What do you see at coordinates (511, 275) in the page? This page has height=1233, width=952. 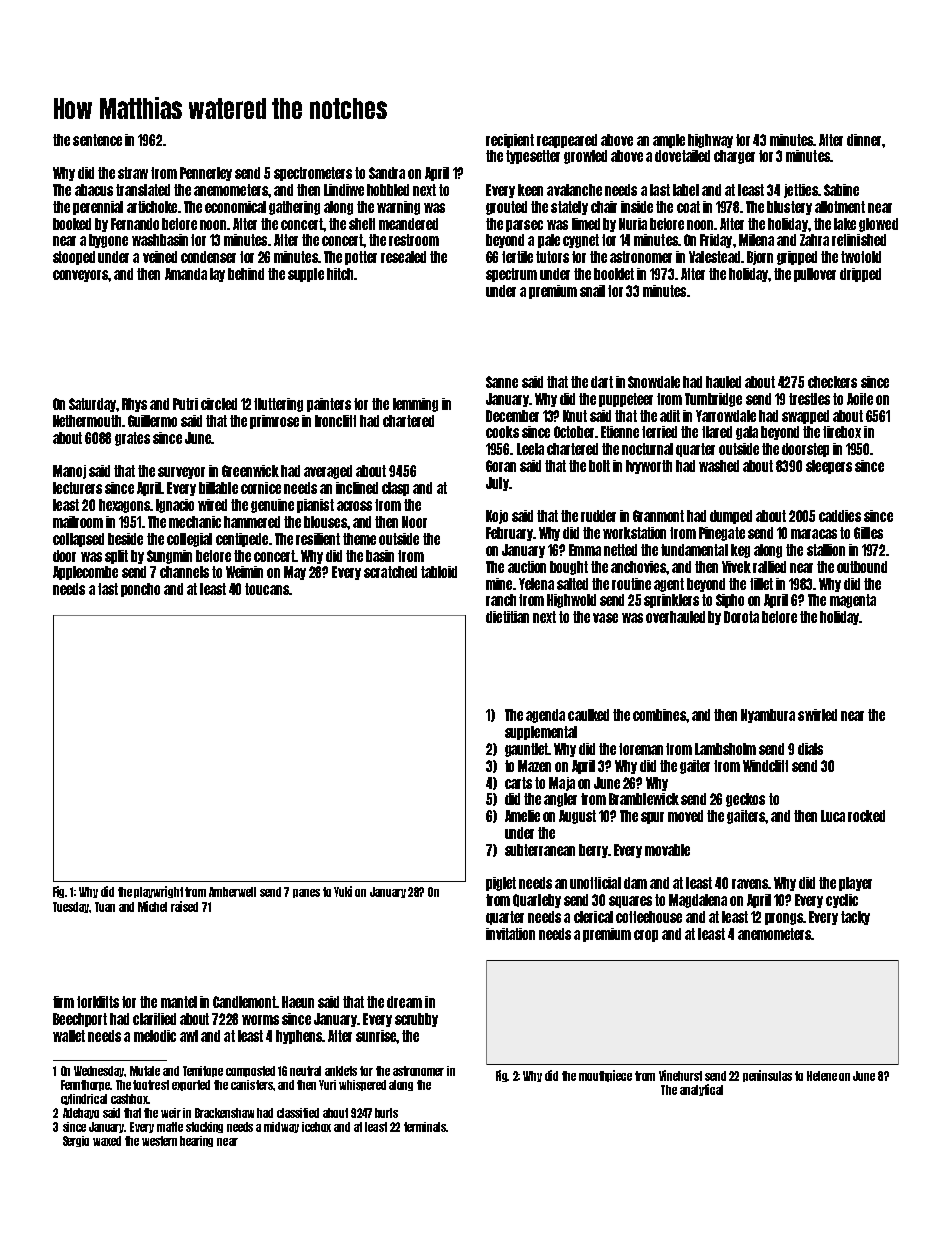 I see `spectrum` at bounding box center [511, 275].
